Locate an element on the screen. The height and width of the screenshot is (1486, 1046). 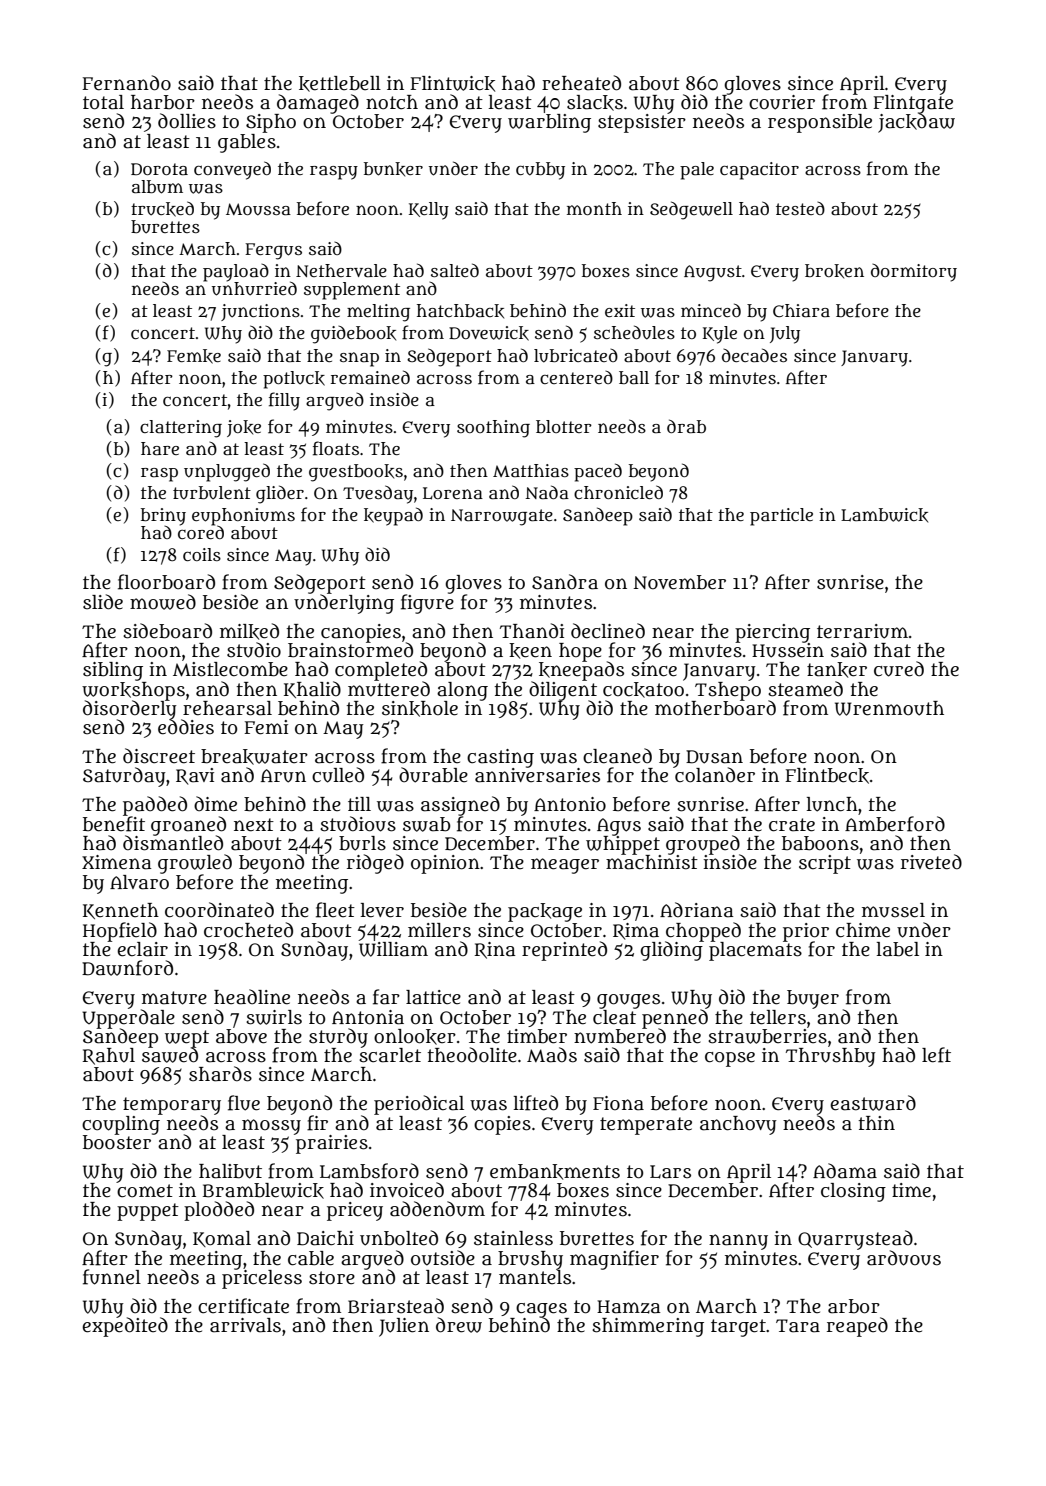
floorboard is located at coordinates (166, 582).
